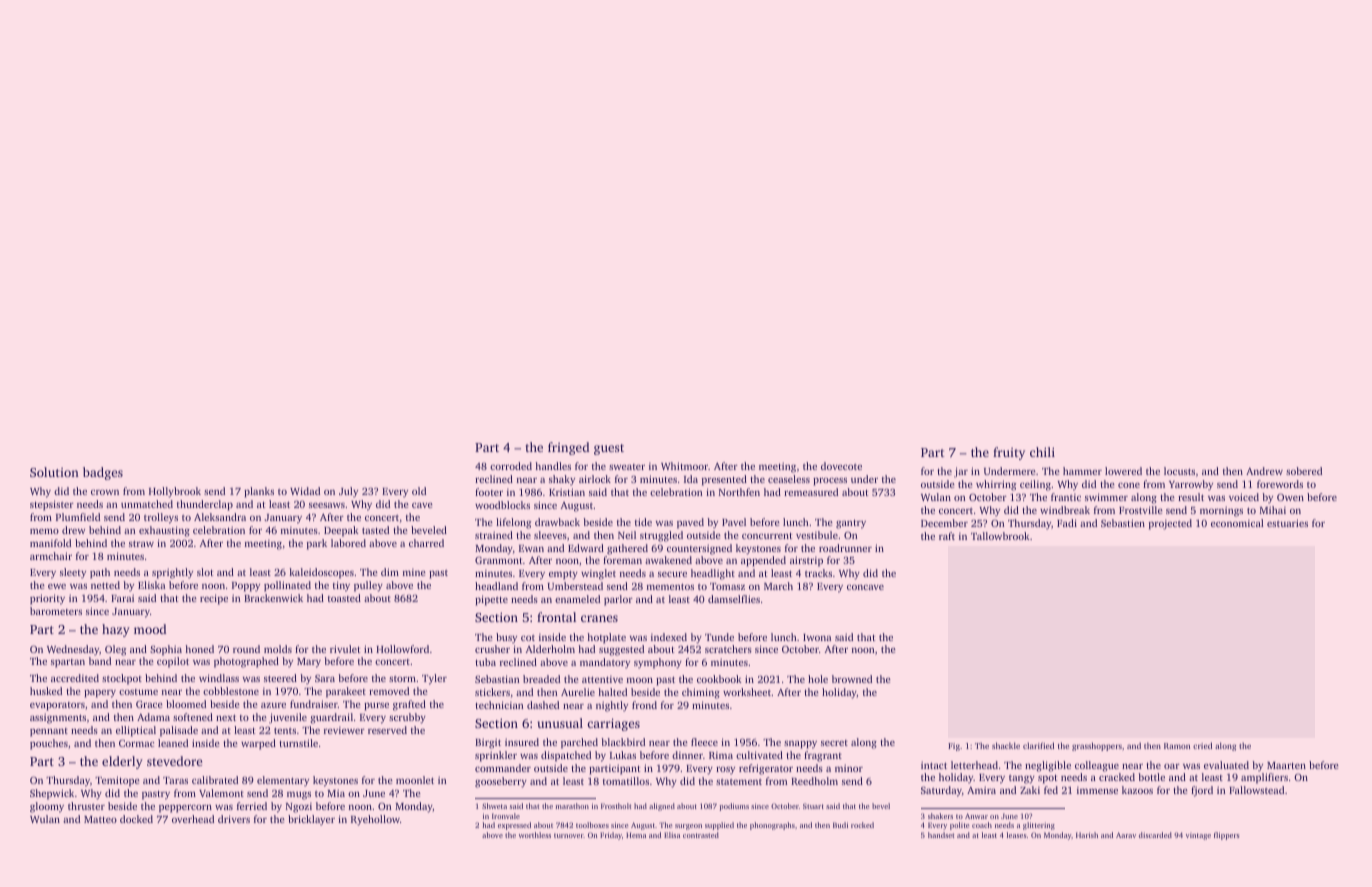 The image size is (1372, 887). What do you see at coordinates (670, 587) in the screenshot?
I see `mementos` at bounding box center [670, 587].
